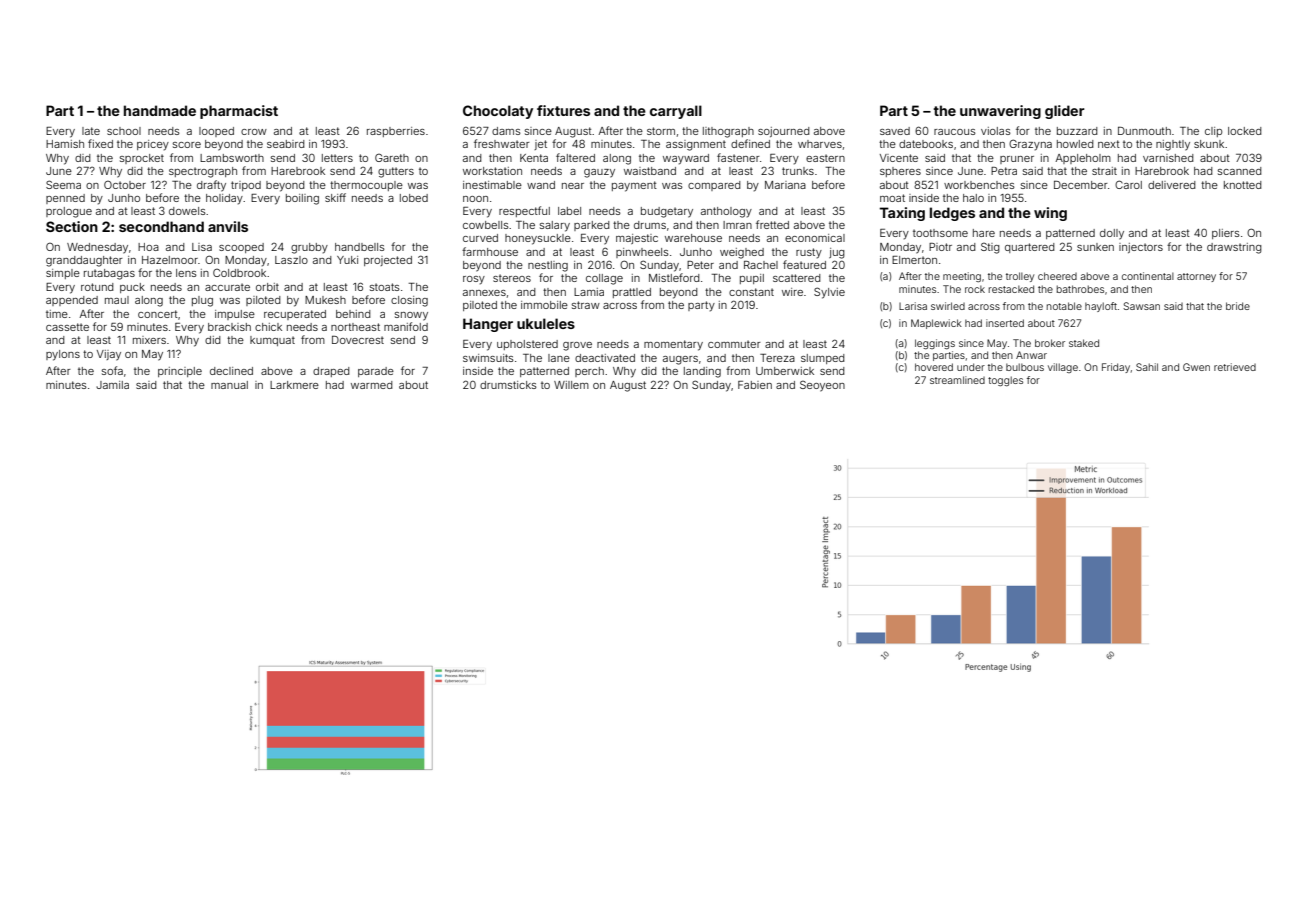 The height and width of the screenshot is (924, 1308). I want to click on seabird, so click(286, 144).
